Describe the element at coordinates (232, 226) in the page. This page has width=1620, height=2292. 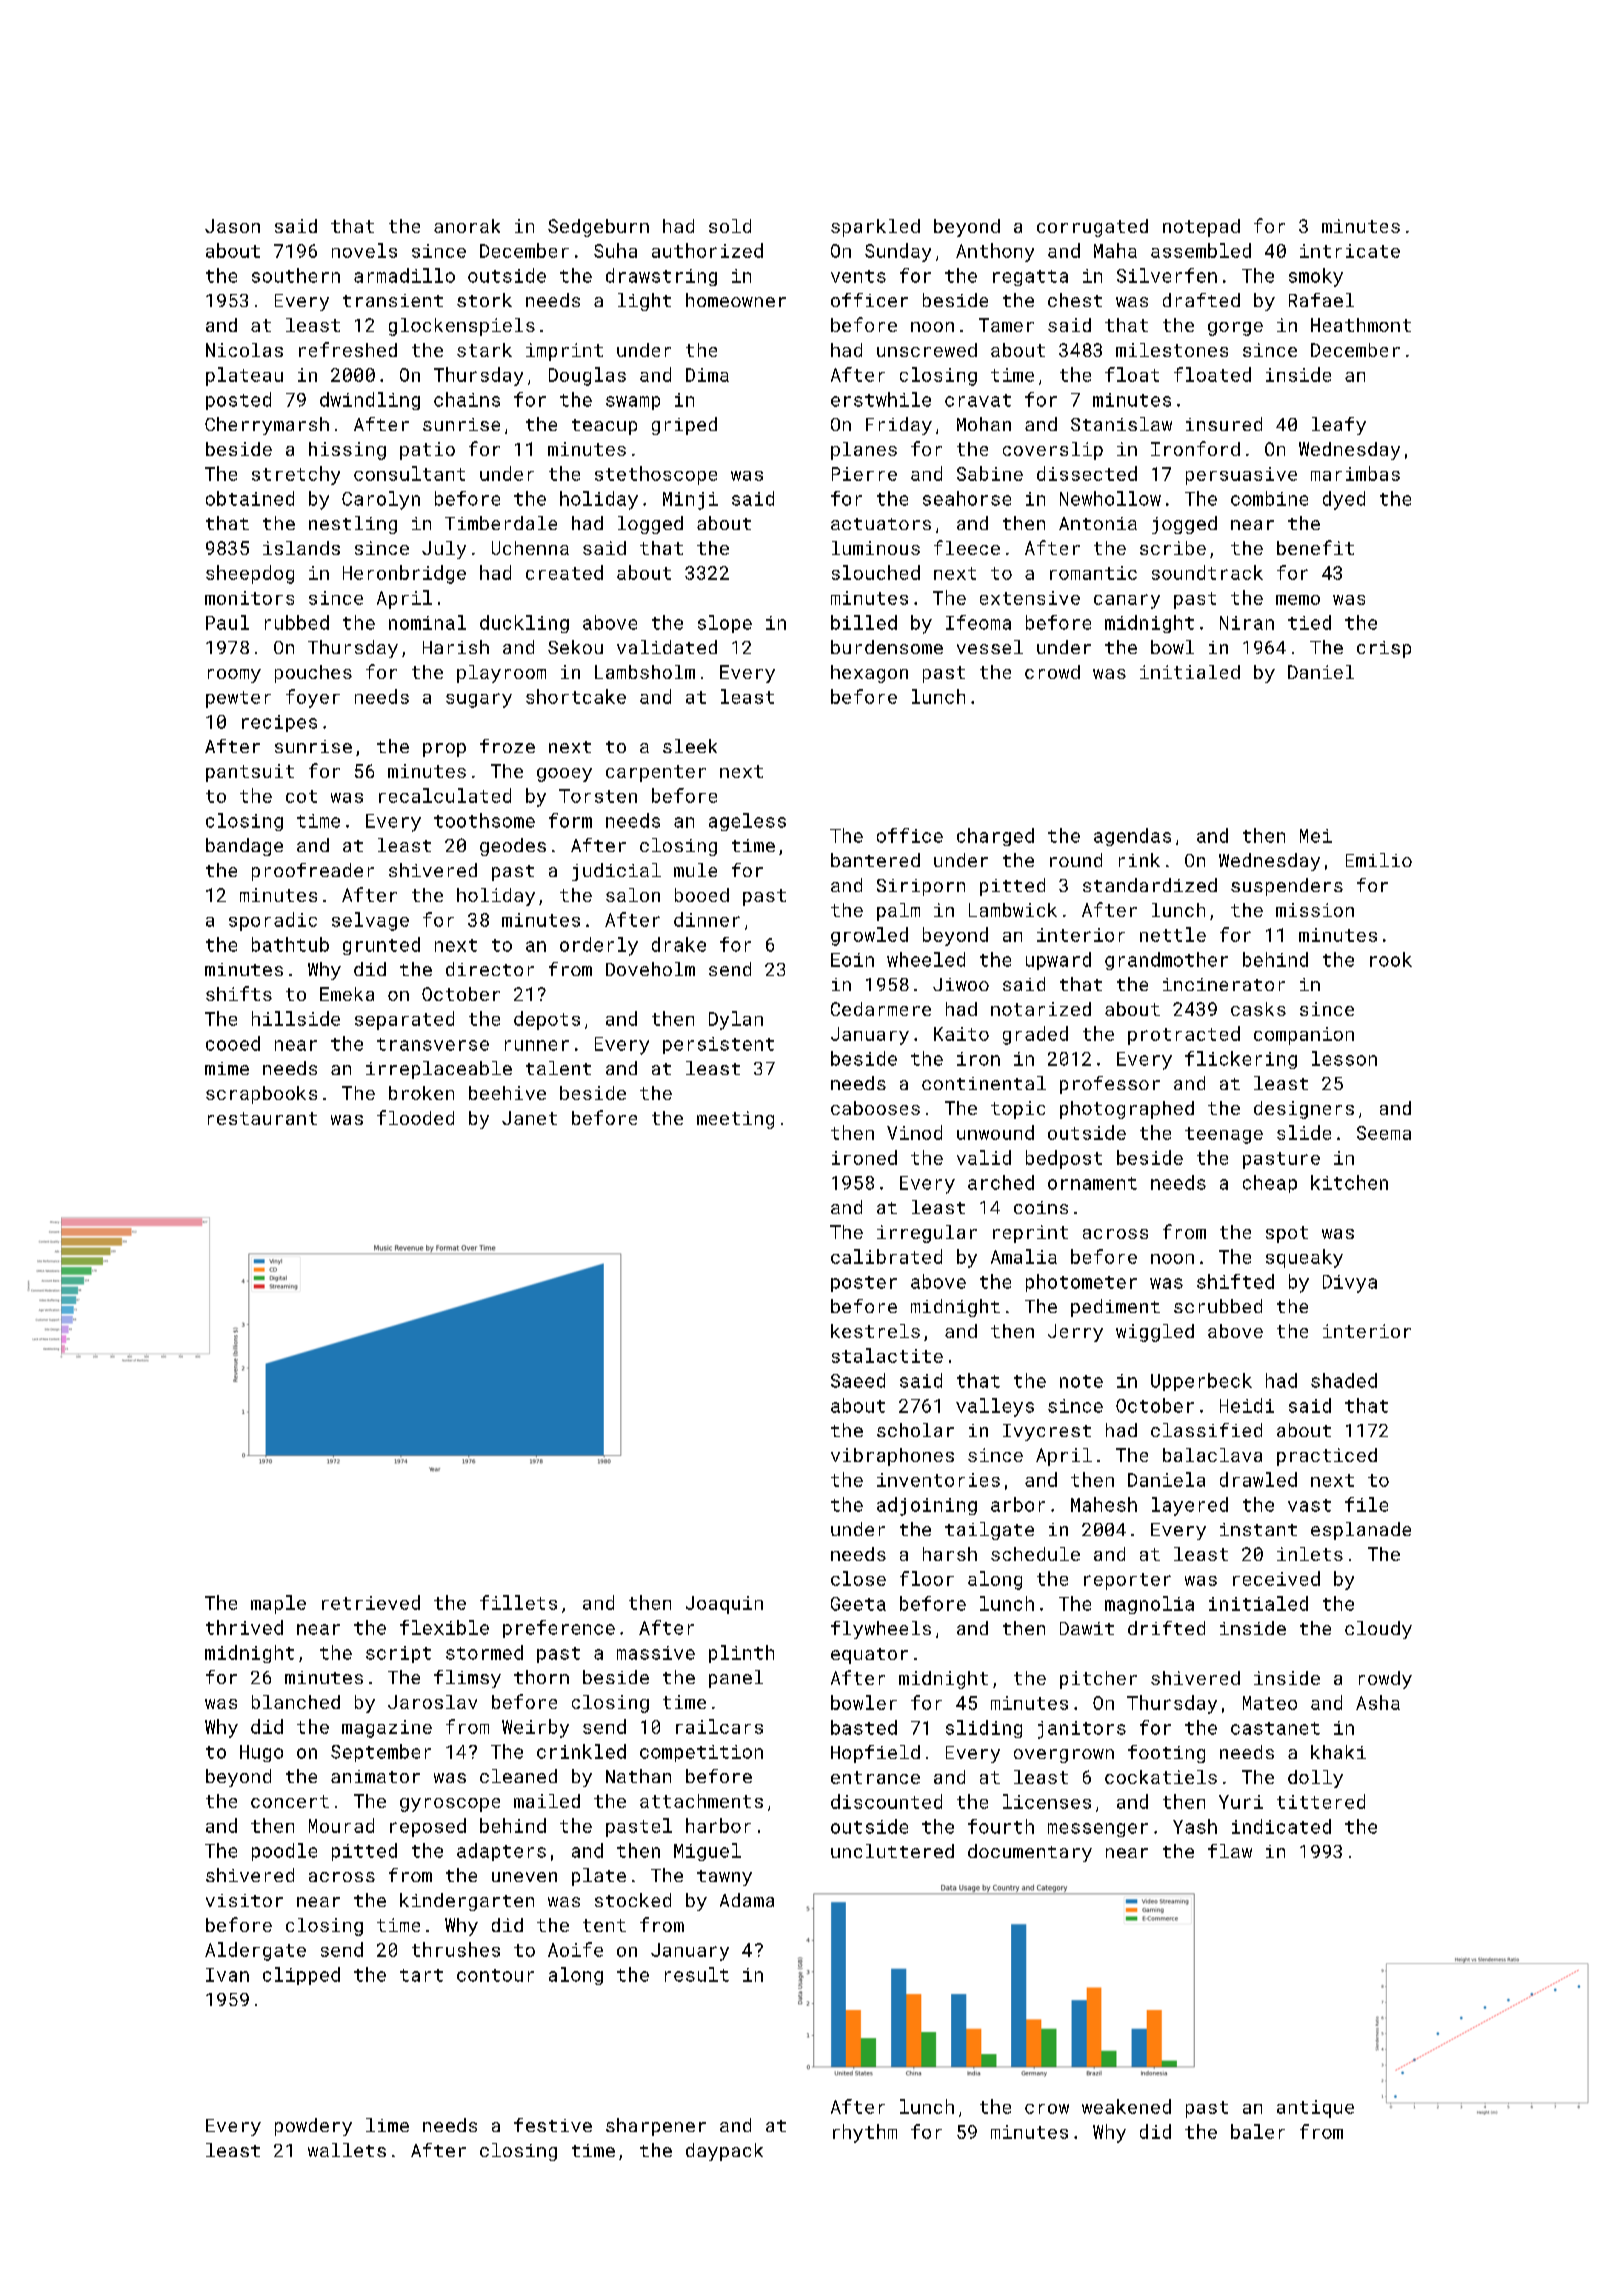
I see `Jason` at that location.
